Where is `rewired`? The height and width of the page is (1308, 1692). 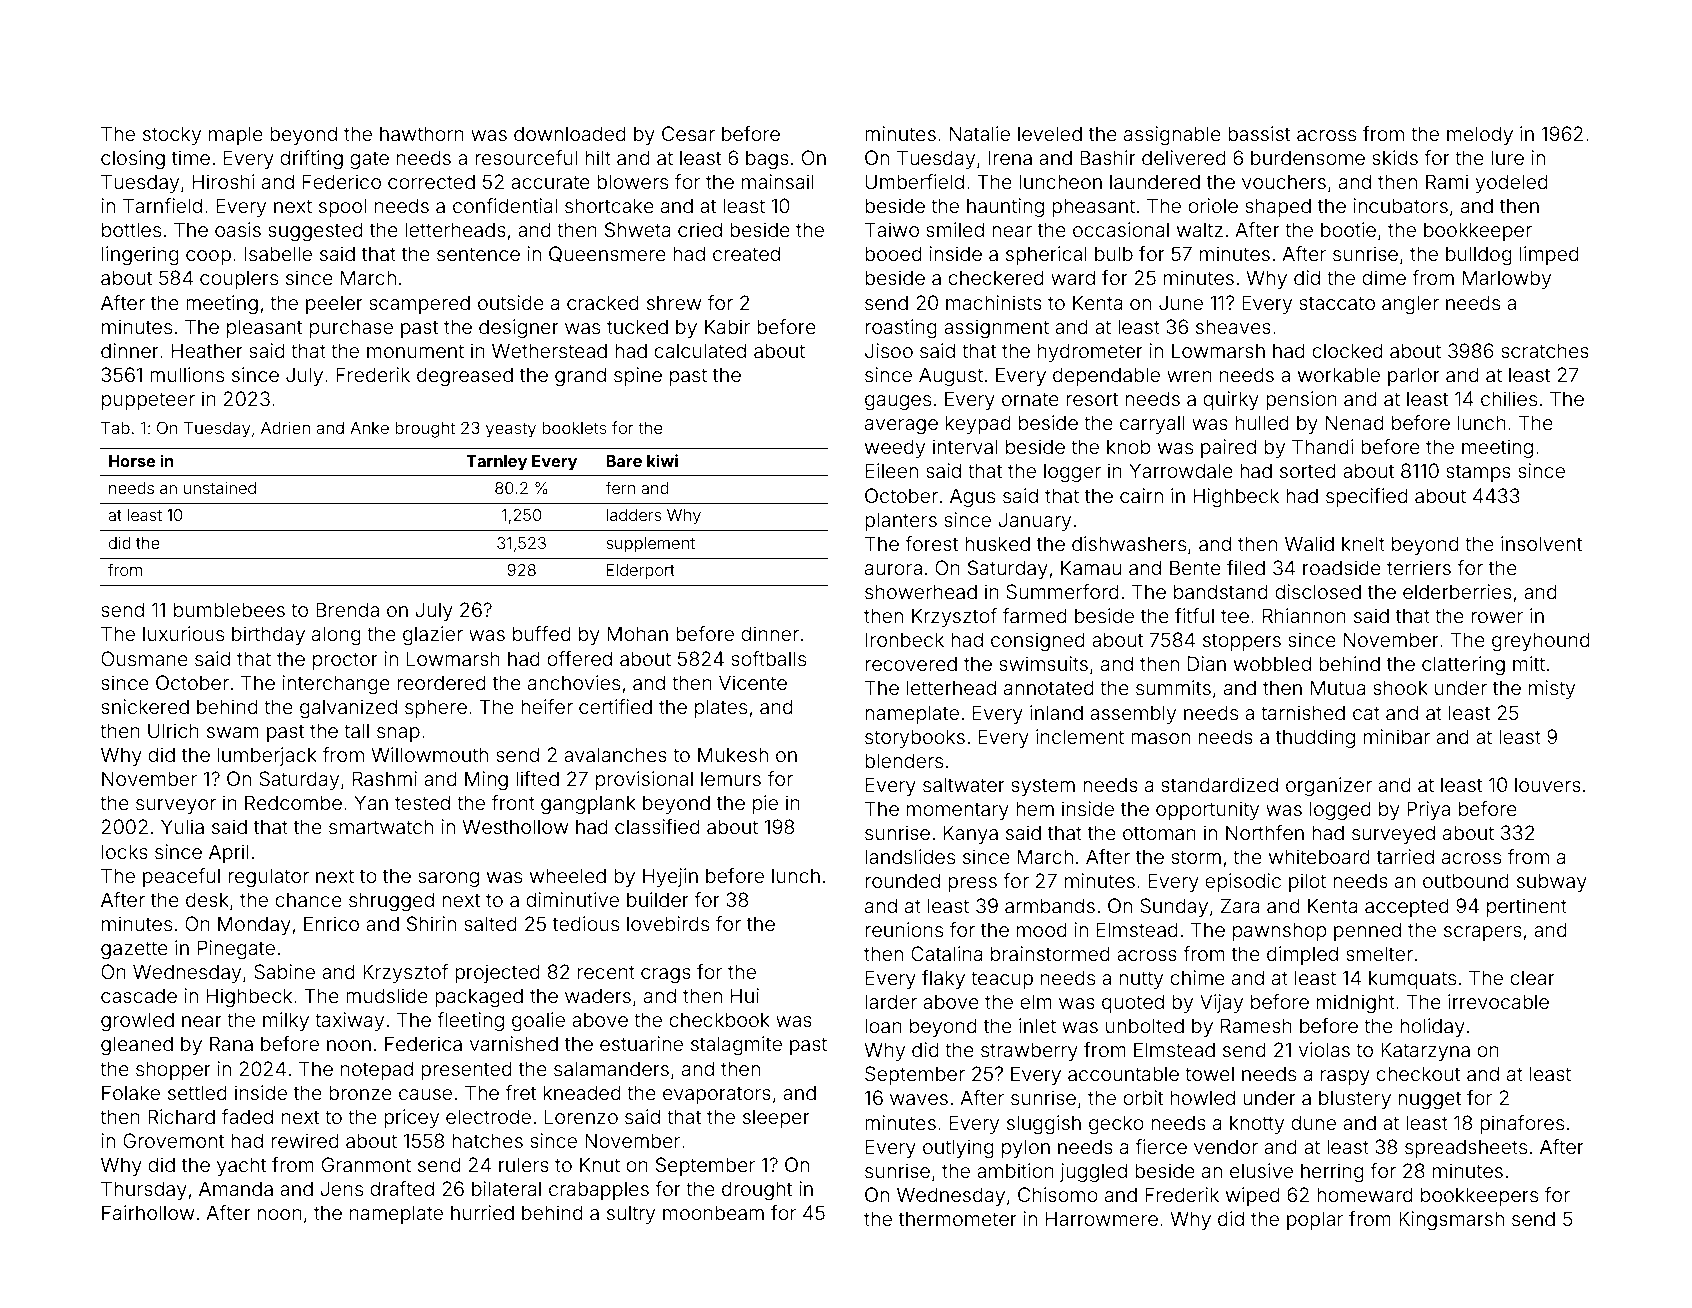 rewired is located at coordinates (305, 1140).
